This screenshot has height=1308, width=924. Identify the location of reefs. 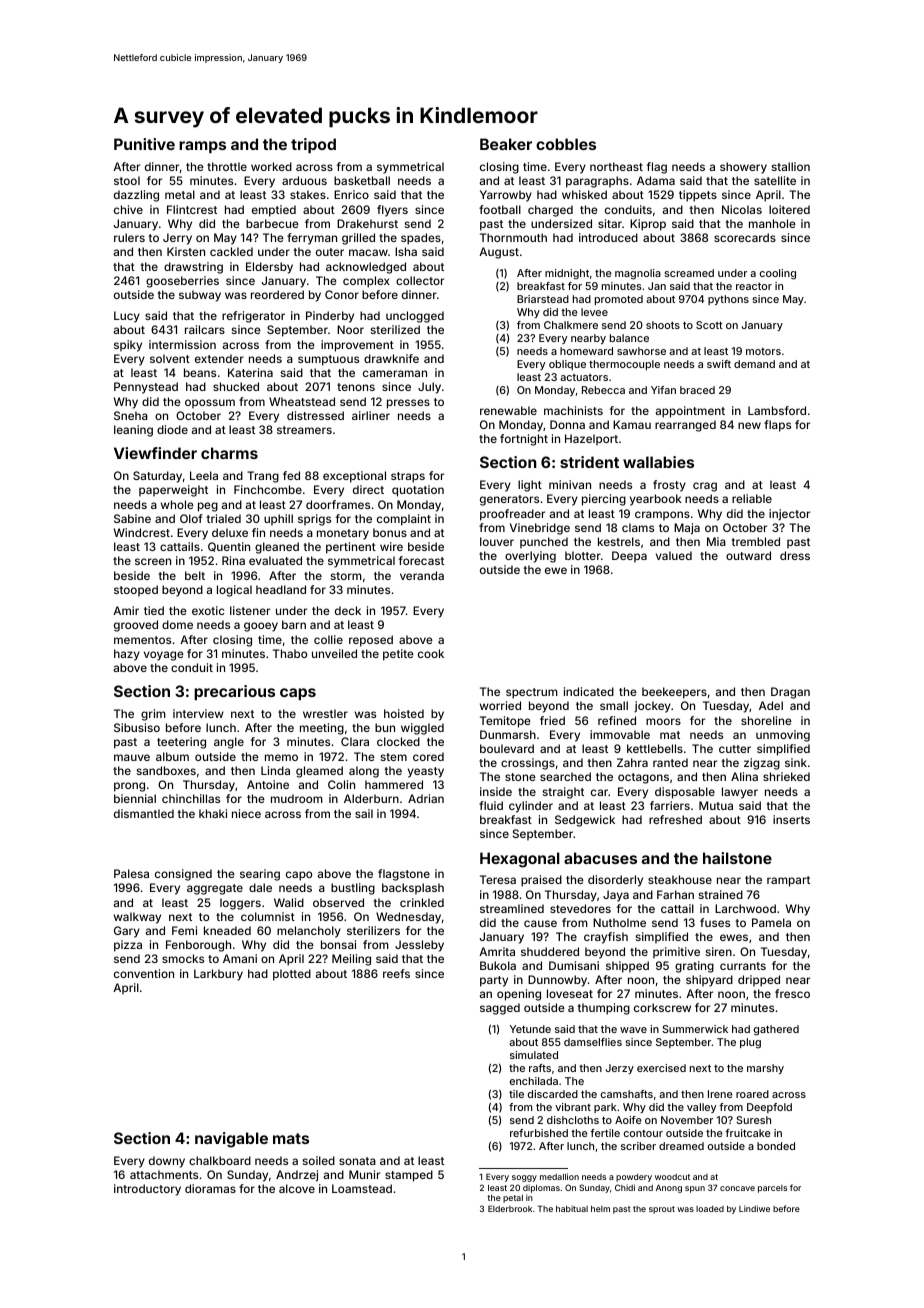
(396, 973).
